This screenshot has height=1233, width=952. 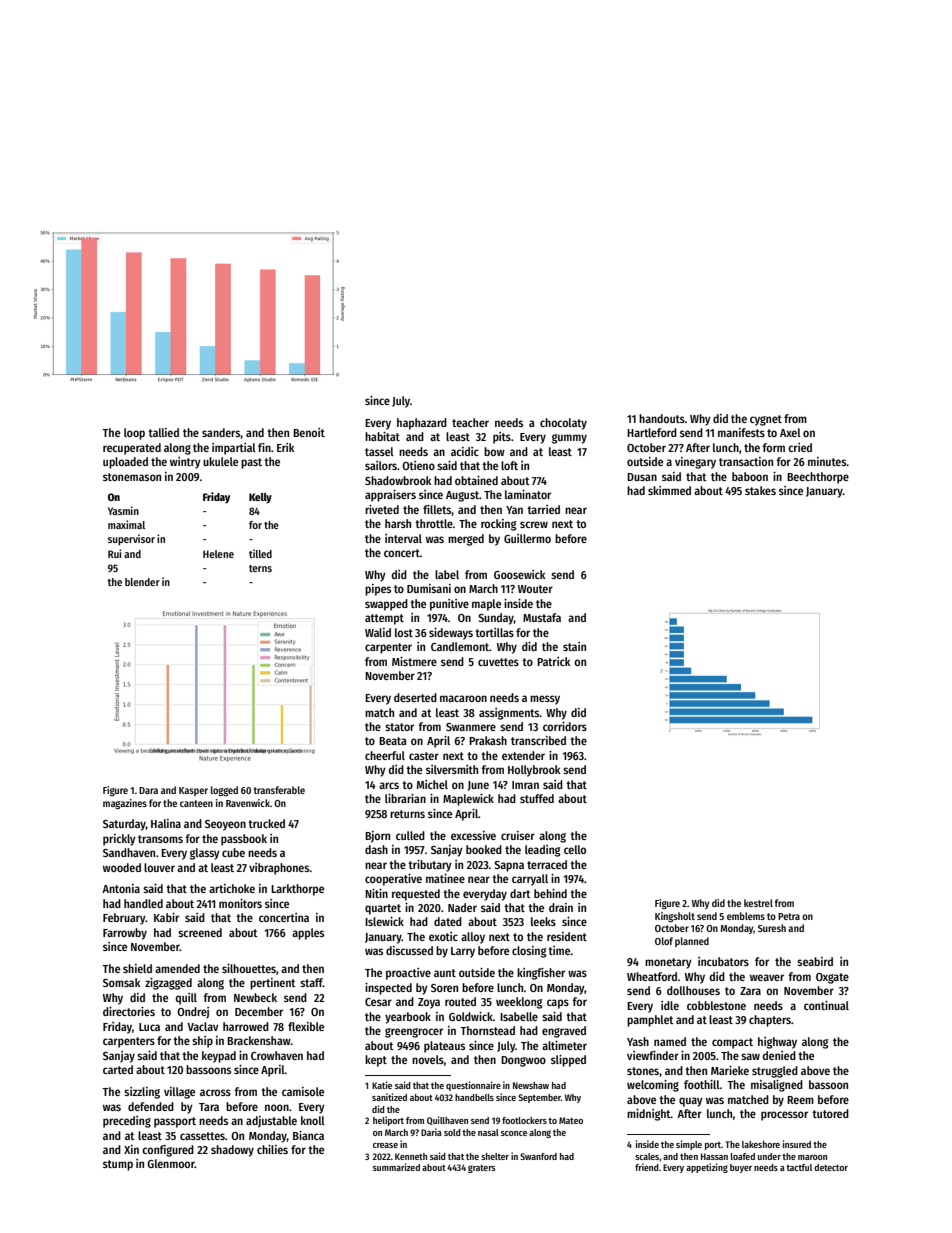 I want to click on corridors, so click(x=565, y=726).
